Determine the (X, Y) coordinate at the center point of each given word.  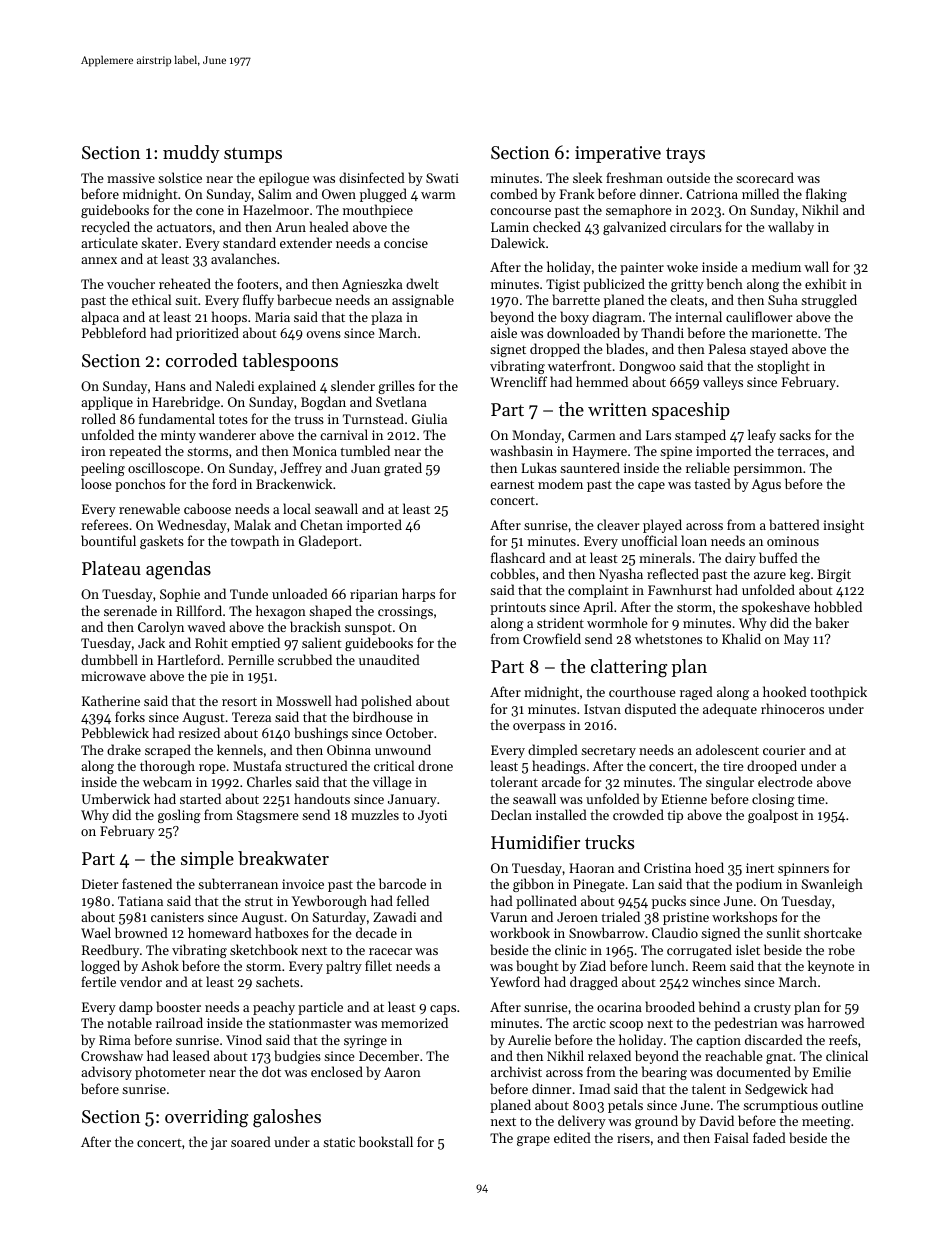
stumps (253, 155)
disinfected (372, 177)
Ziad (593, 965)
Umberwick (116, 798)
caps (443, 1010)
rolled (98, 418)
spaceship (691, 411)
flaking (826, 195)
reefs (843, 1039)
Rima (115, 1040)
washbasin (521, 450)
